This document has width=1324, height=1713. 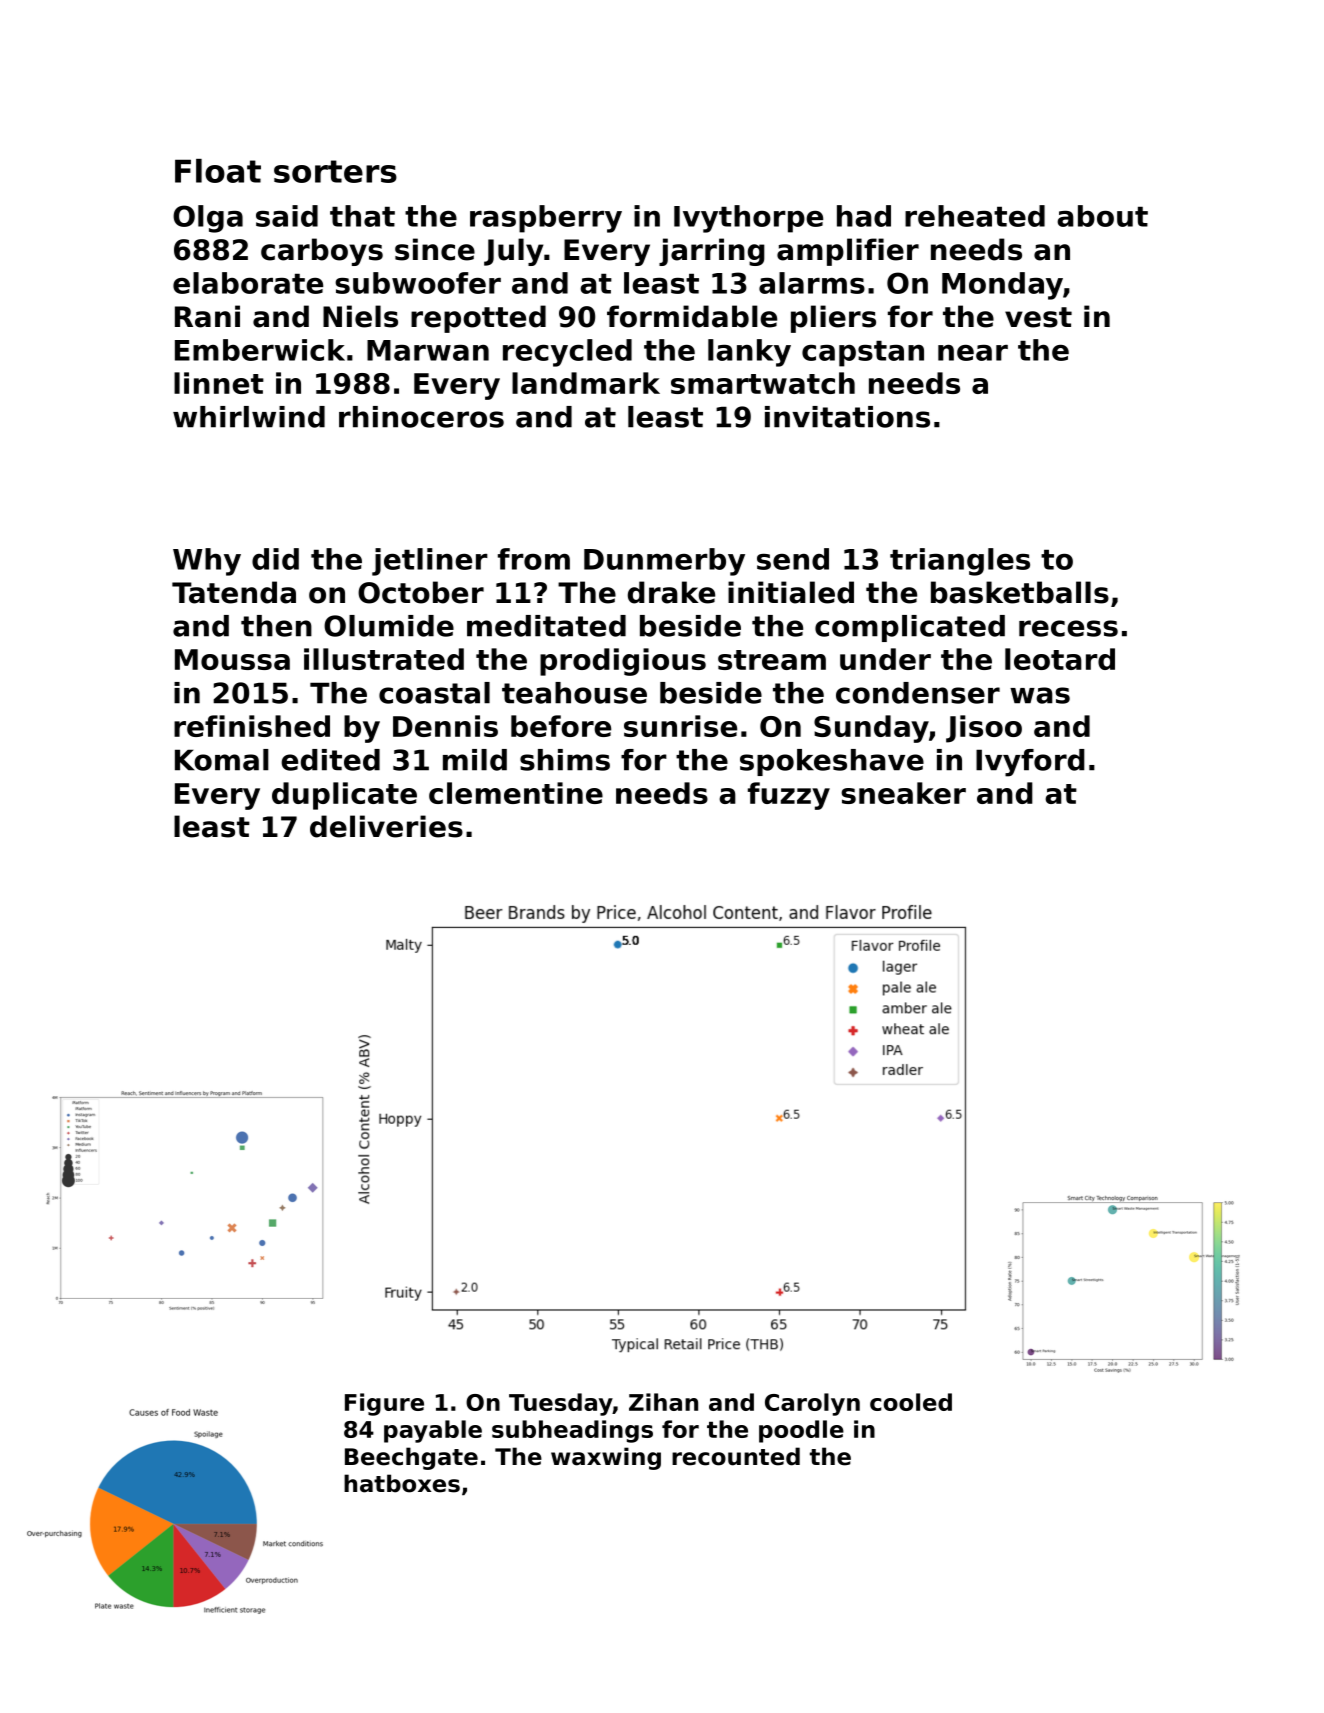 I want to click on about, so click(x=1102, y=216).
